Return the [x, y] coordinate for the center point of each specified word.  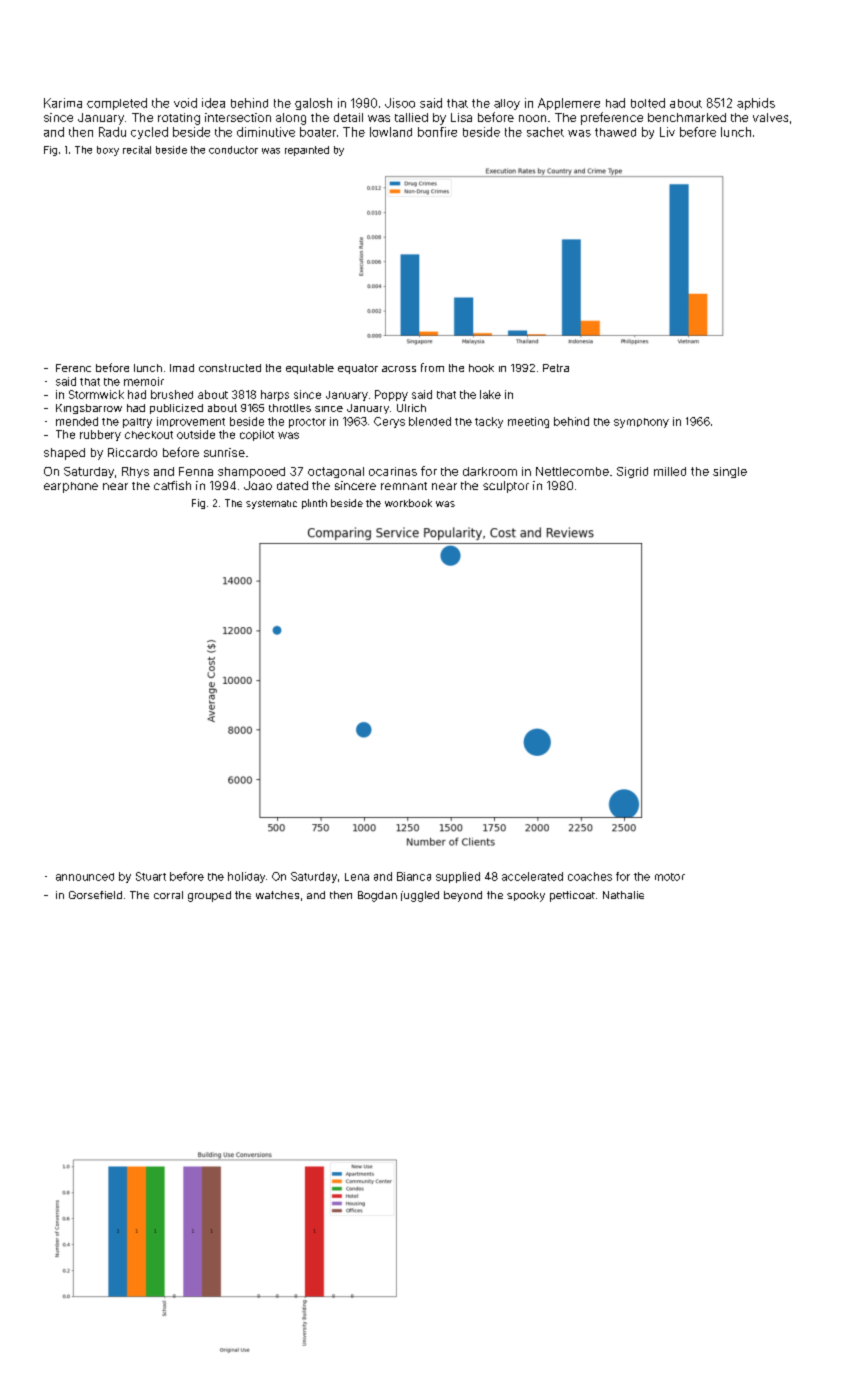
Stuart [151, 876]
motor [670, 877]
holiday [246, 877]
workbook [408, 503]
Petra [556, 368]
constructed [230, 368]
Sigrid [632, 472]
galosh [313, 104]
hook [481, 368]
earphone [71, 487]
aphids [756, 104]
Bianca [414, 876]
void [185, 103]
